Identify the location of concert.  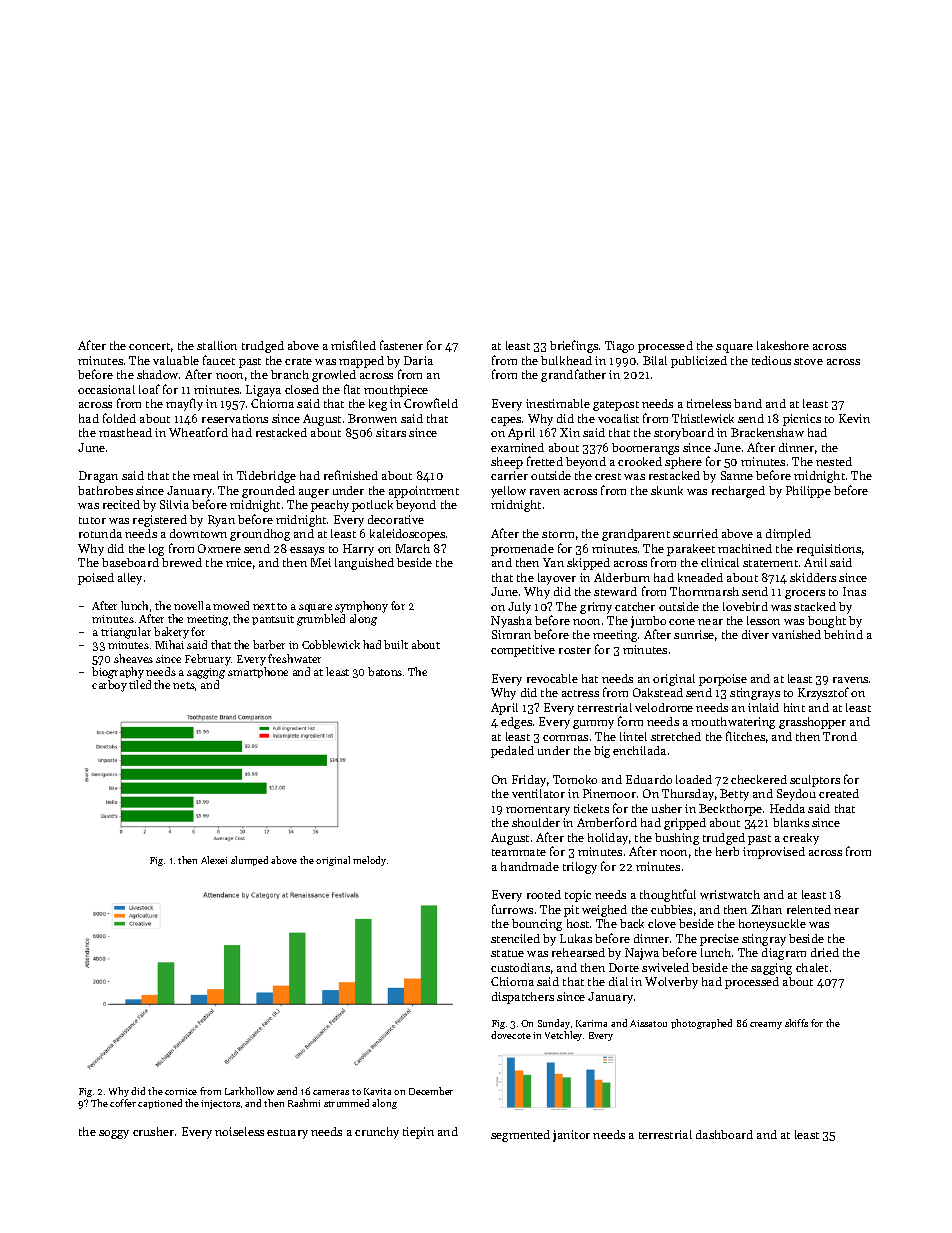
(149, 346).
